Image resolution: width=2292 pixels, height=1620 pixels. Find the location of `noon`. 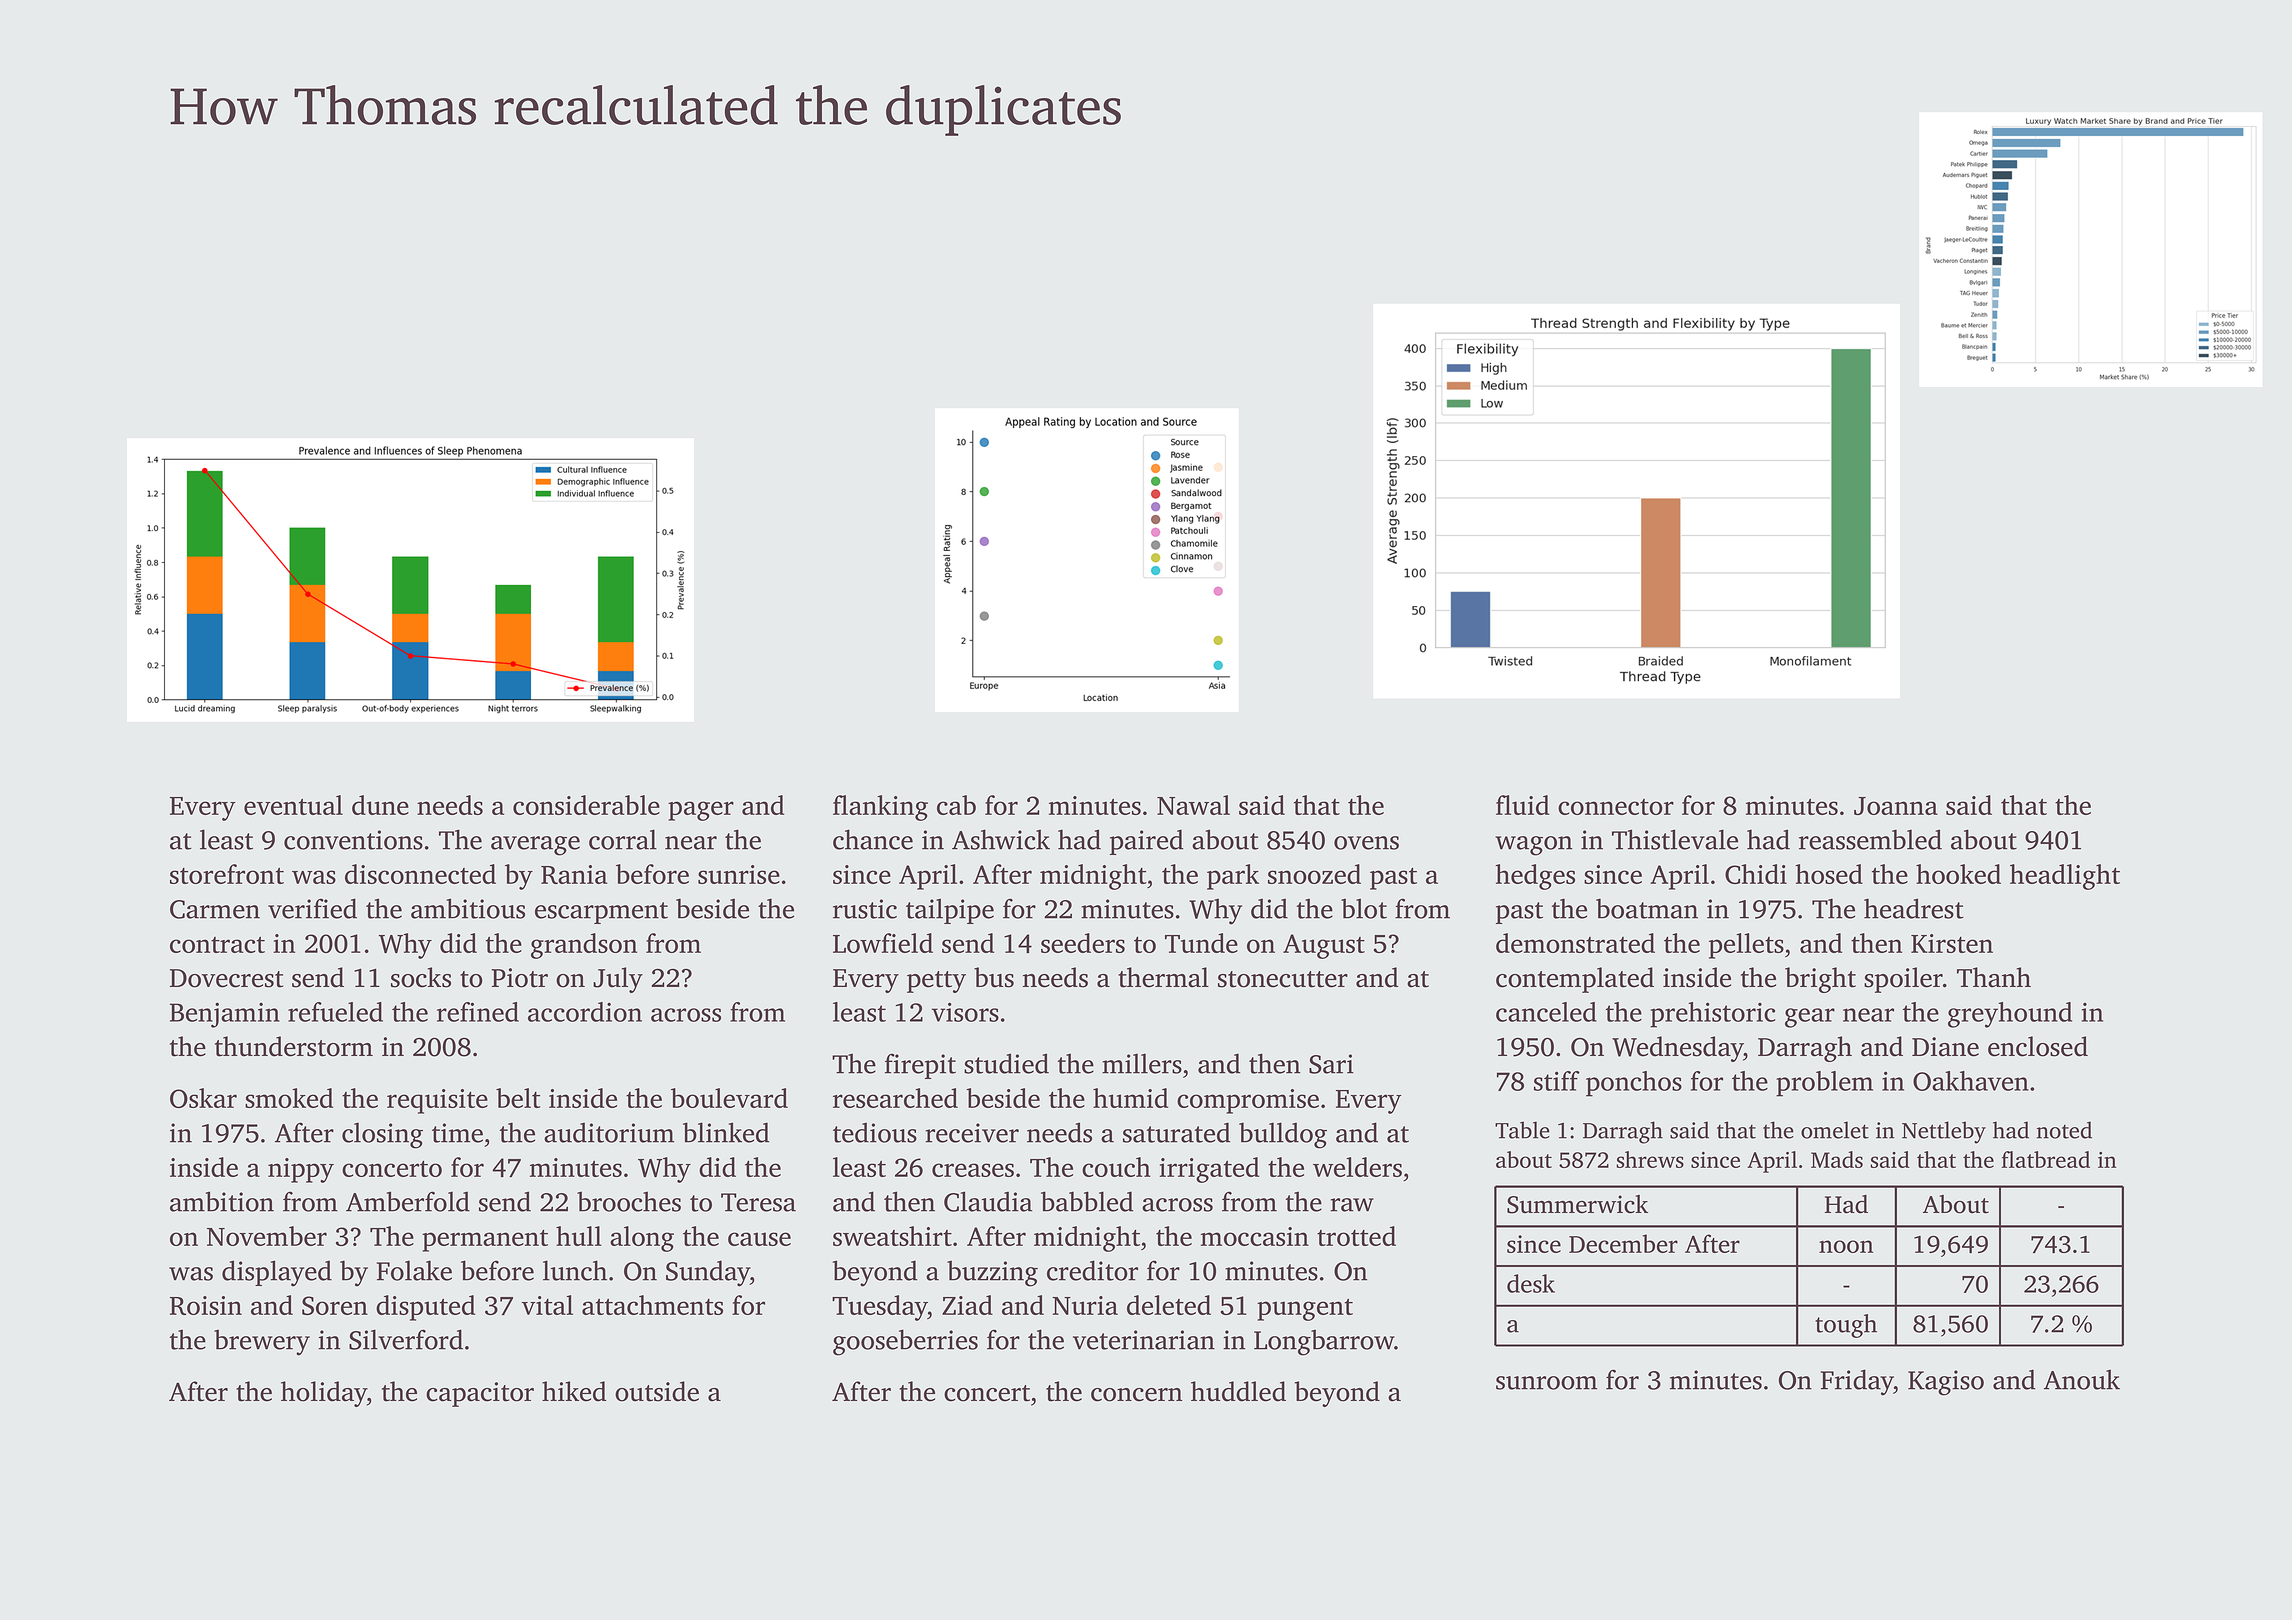

noon is located at coordinates (1846, 1246).
